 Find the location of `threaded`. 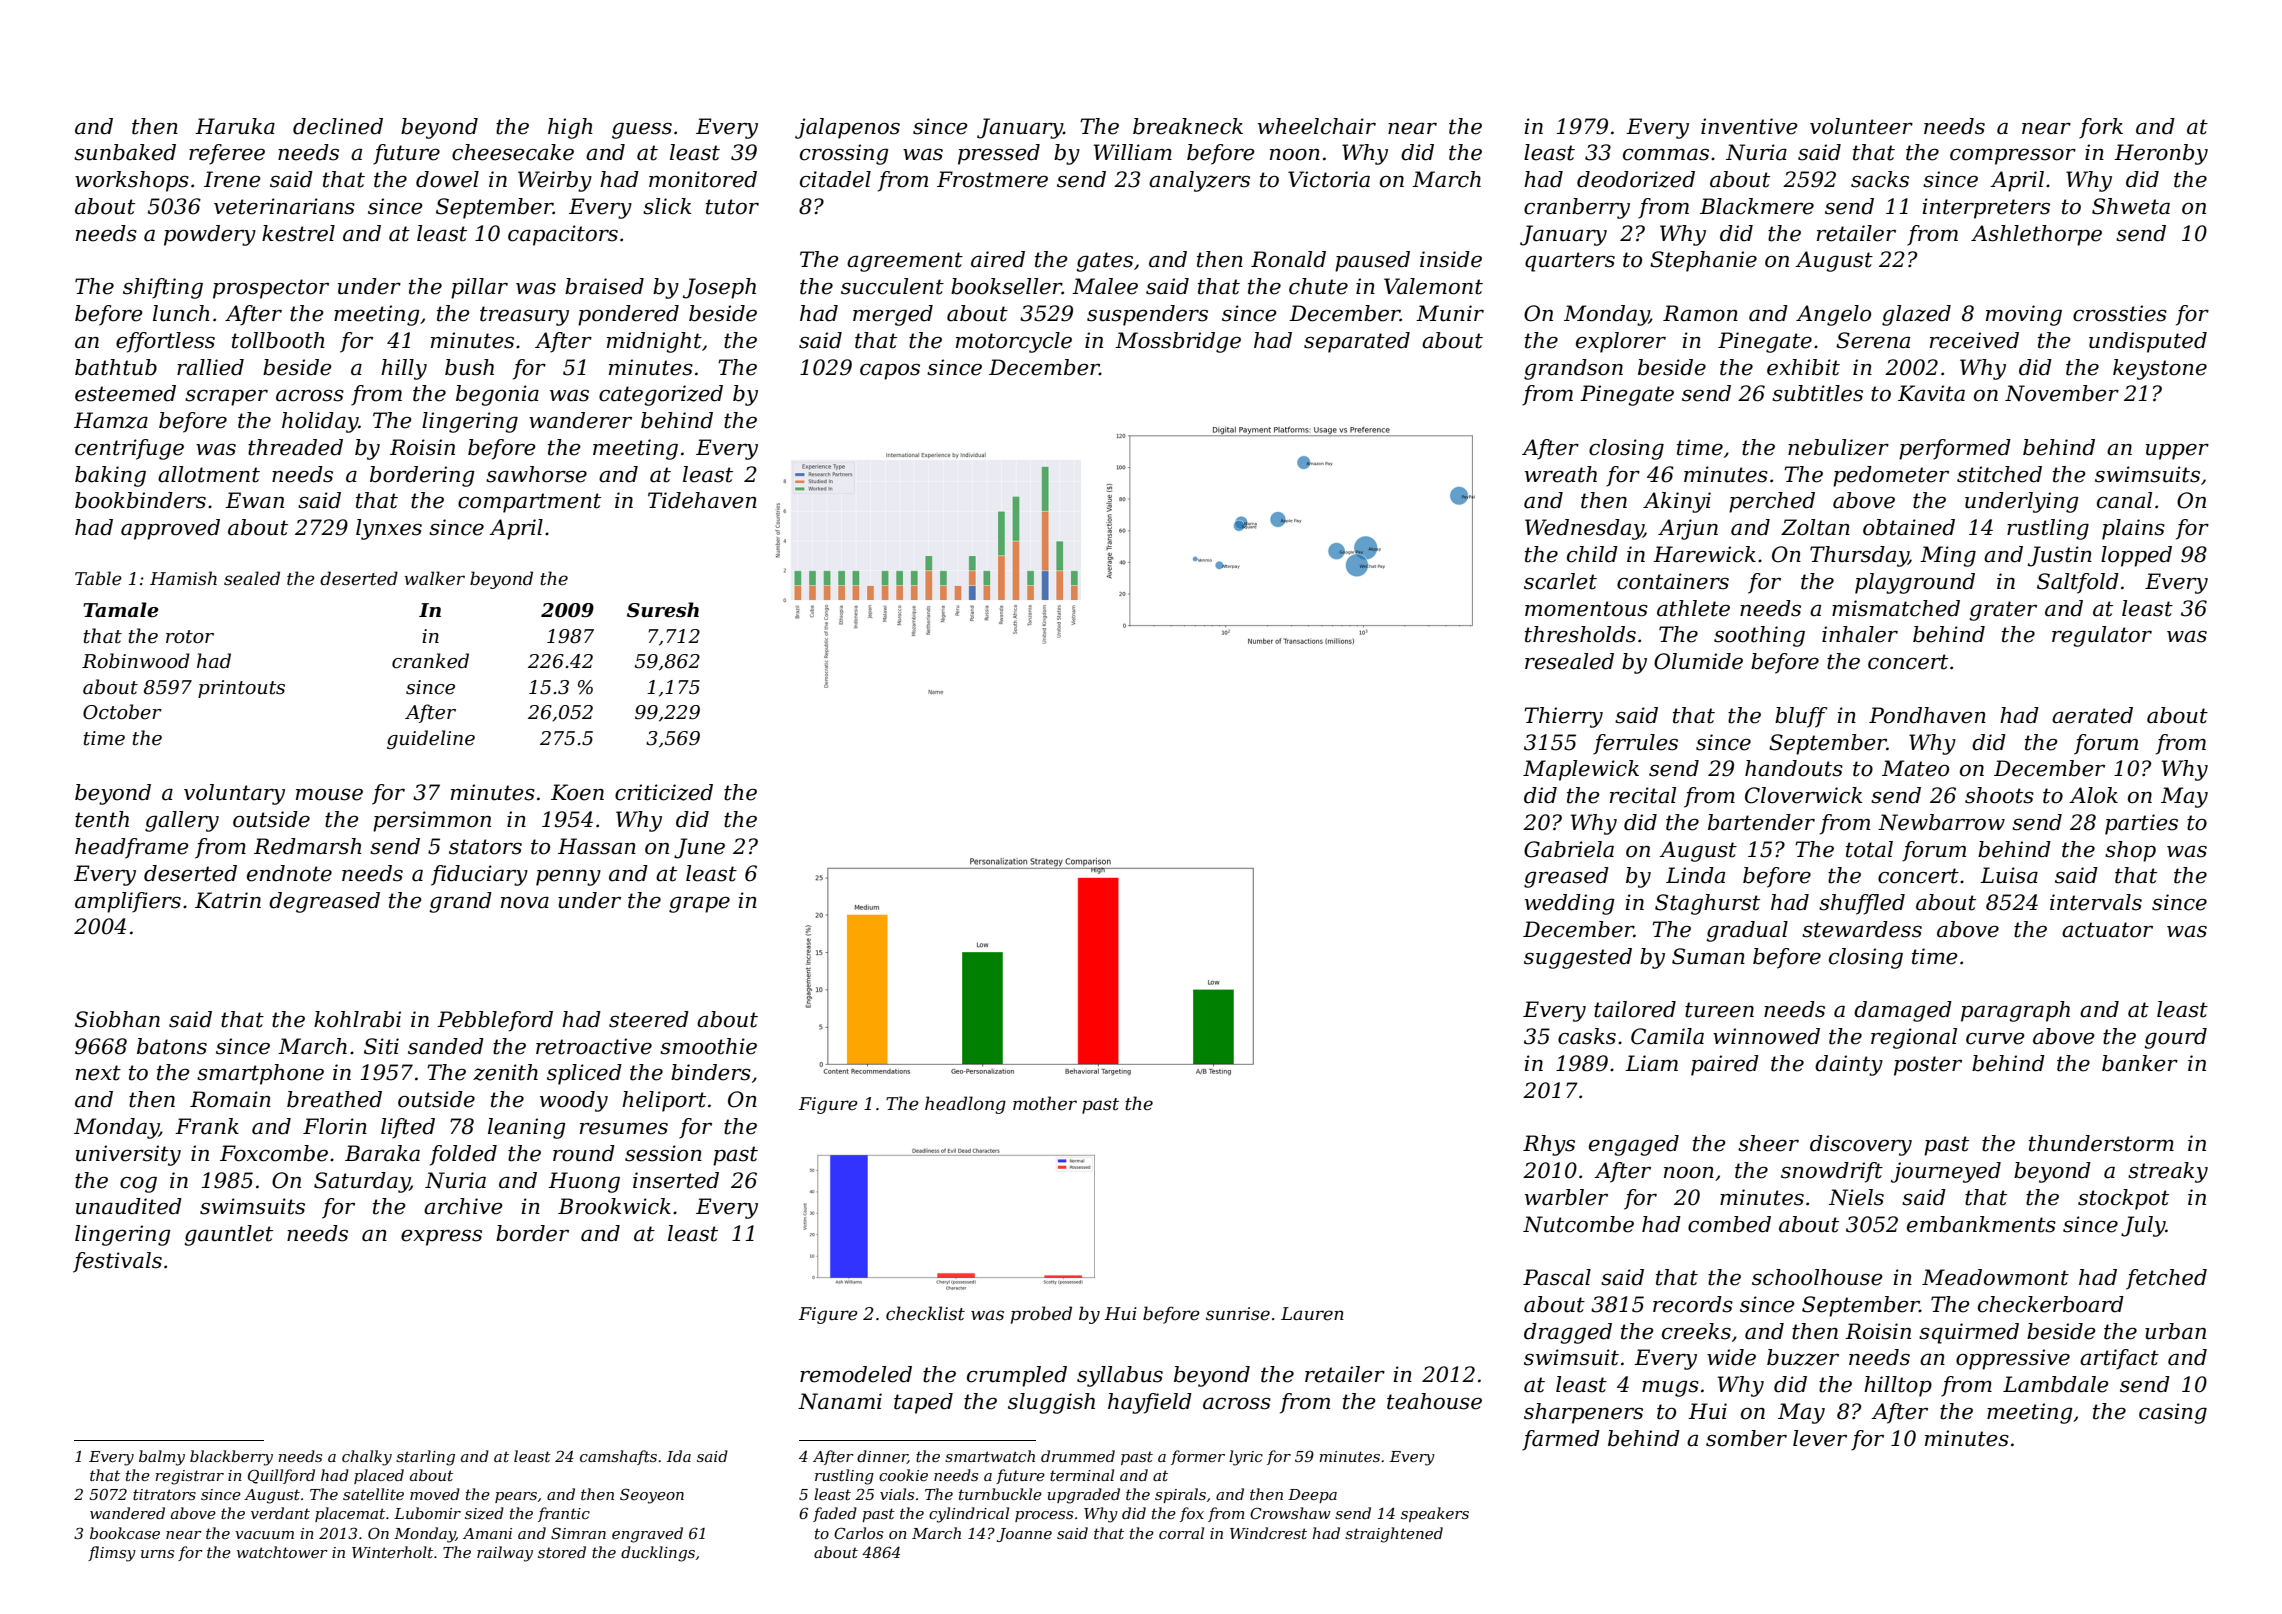

threaded is located at coordinates (295, 447).
